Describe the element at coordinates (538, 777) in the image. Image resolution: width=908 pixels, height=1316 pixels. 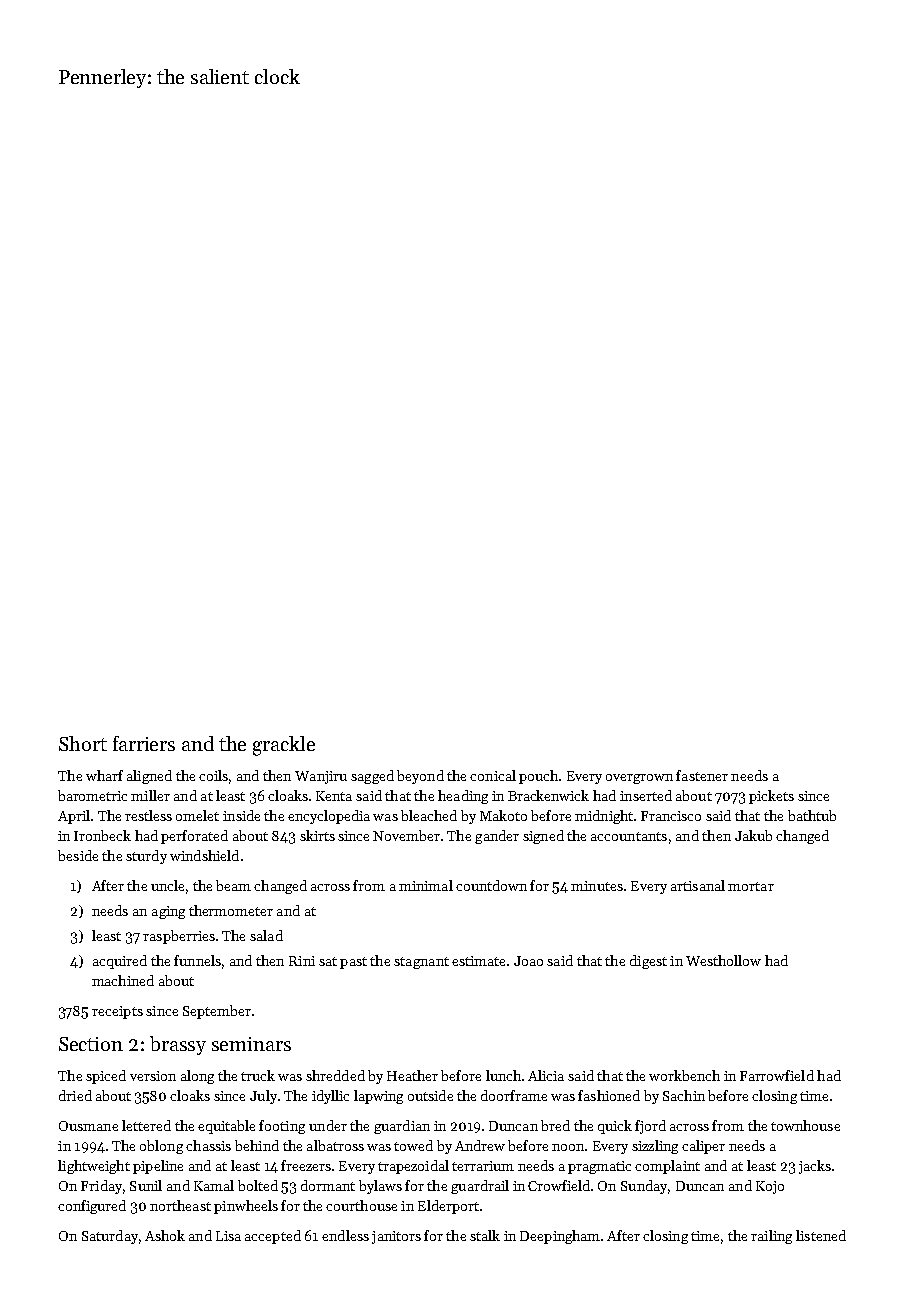
I see `pouch` at that location.
